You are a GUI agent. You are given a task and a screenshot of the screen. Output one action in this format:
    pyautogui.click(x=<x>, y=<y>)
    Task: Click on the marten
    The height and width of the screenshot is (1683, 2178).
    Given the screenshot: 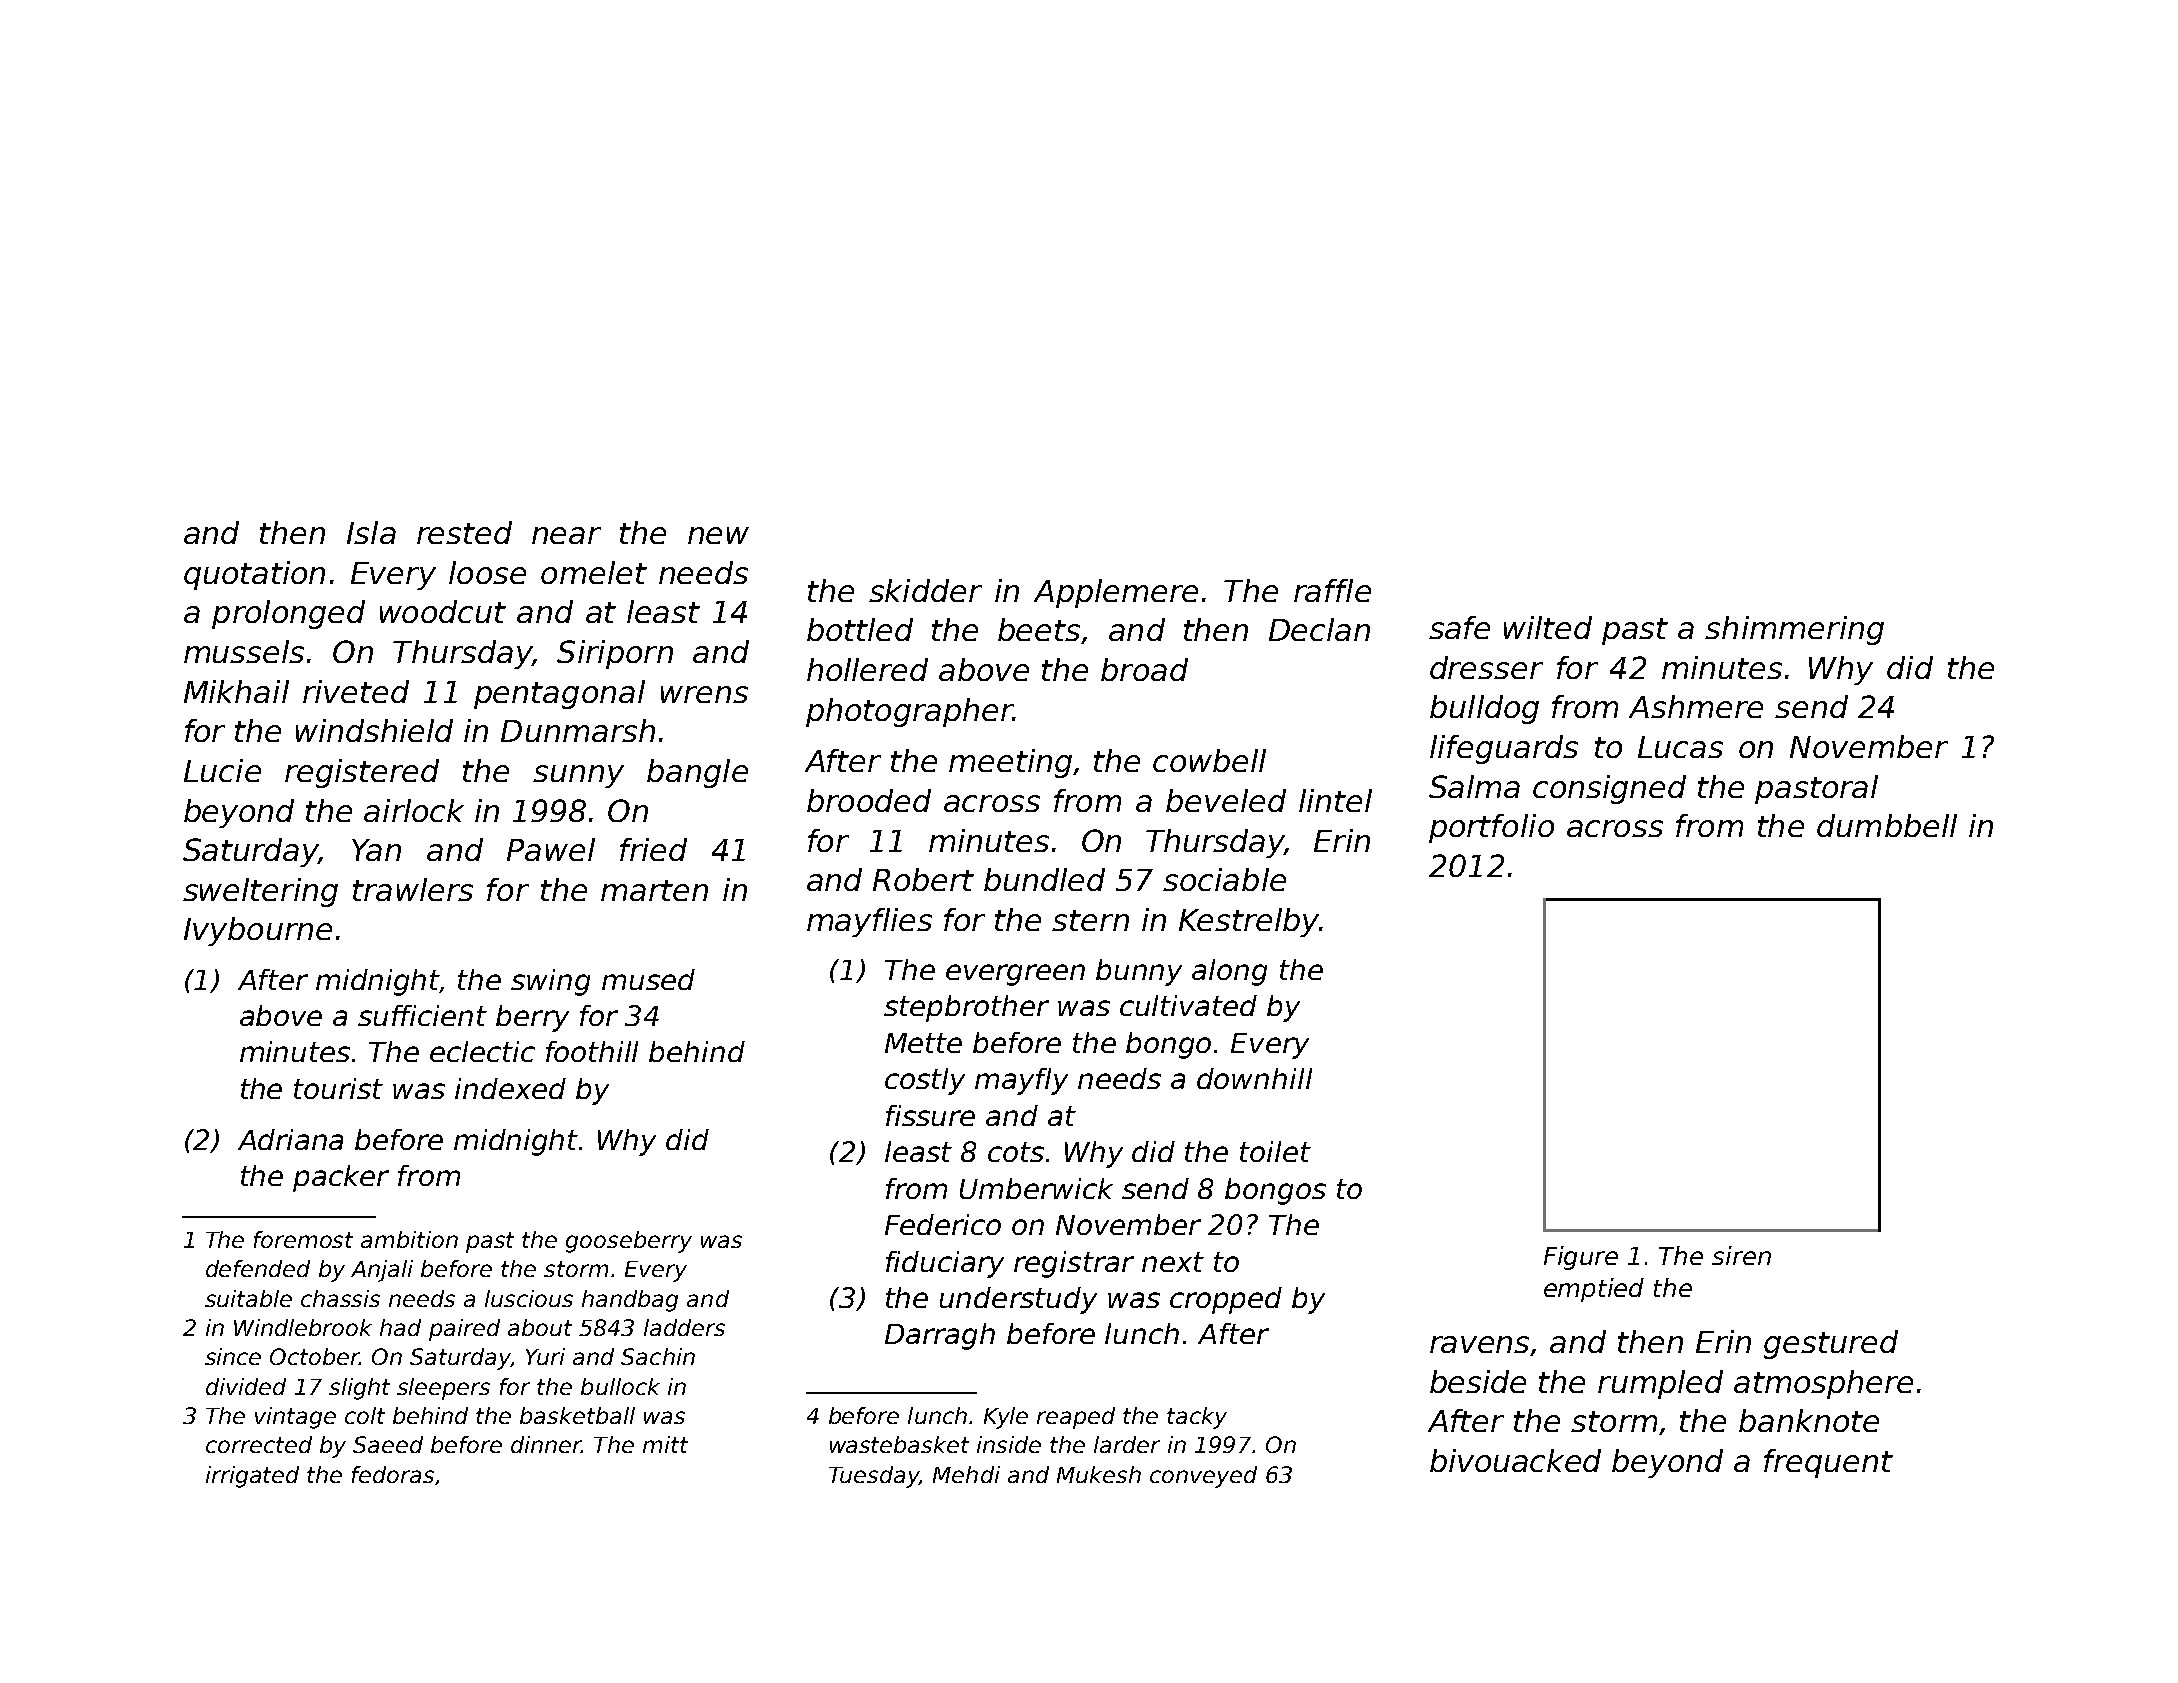 What is the action you would take?
    pyautogui.click(x=654, y=890)
